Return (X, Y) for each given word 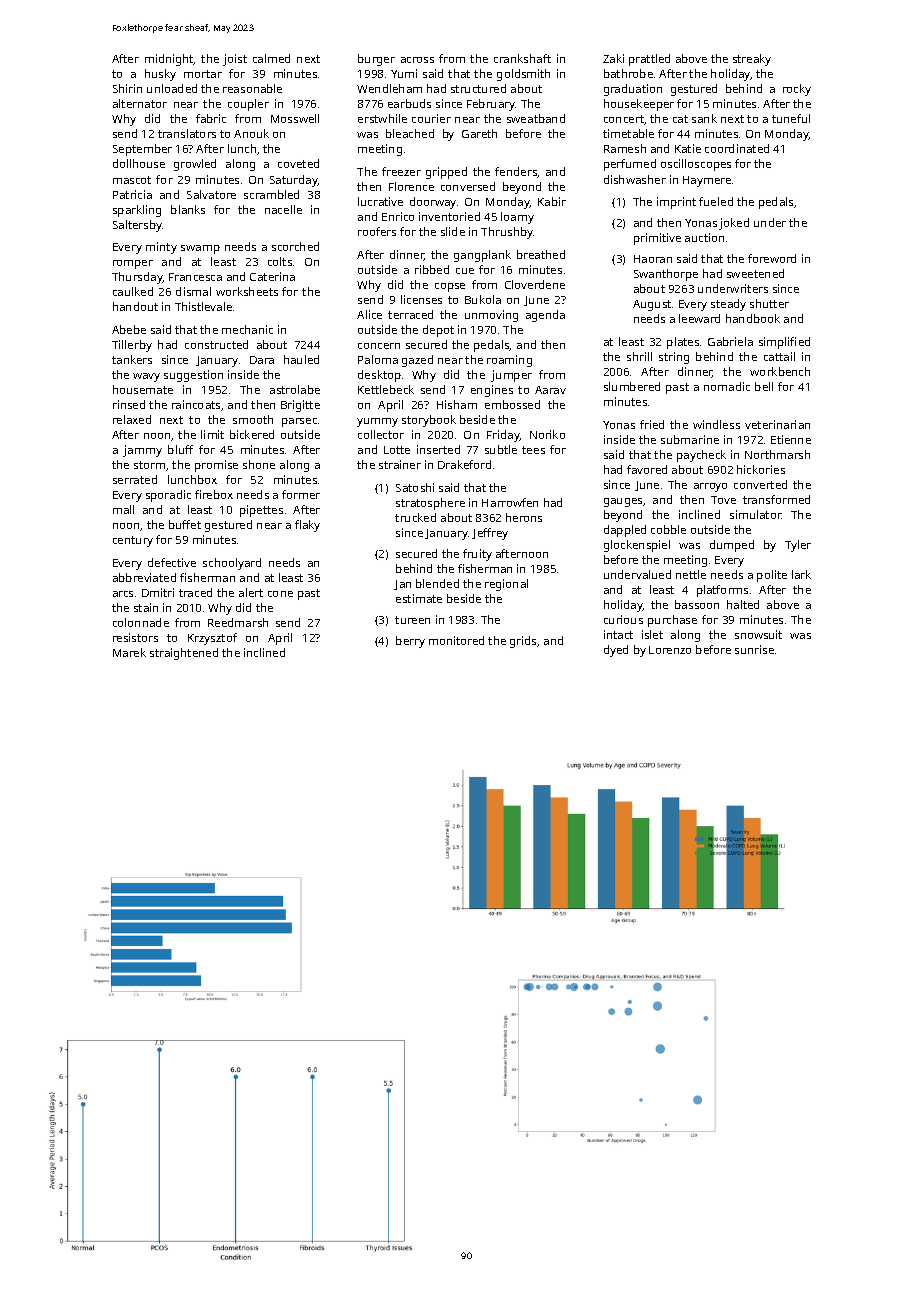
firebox (214, 494)
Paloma (378, 359)
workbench (780, 371)
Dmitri (158, 592)
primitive (657, 239)
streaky (752, 60)
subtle (501, 449)
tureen (412, 620)
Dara (262, 360)
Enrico (398, 216)
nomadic (727, 386)
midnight (169, 60)
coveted (298, 163)
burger (376, 60)
